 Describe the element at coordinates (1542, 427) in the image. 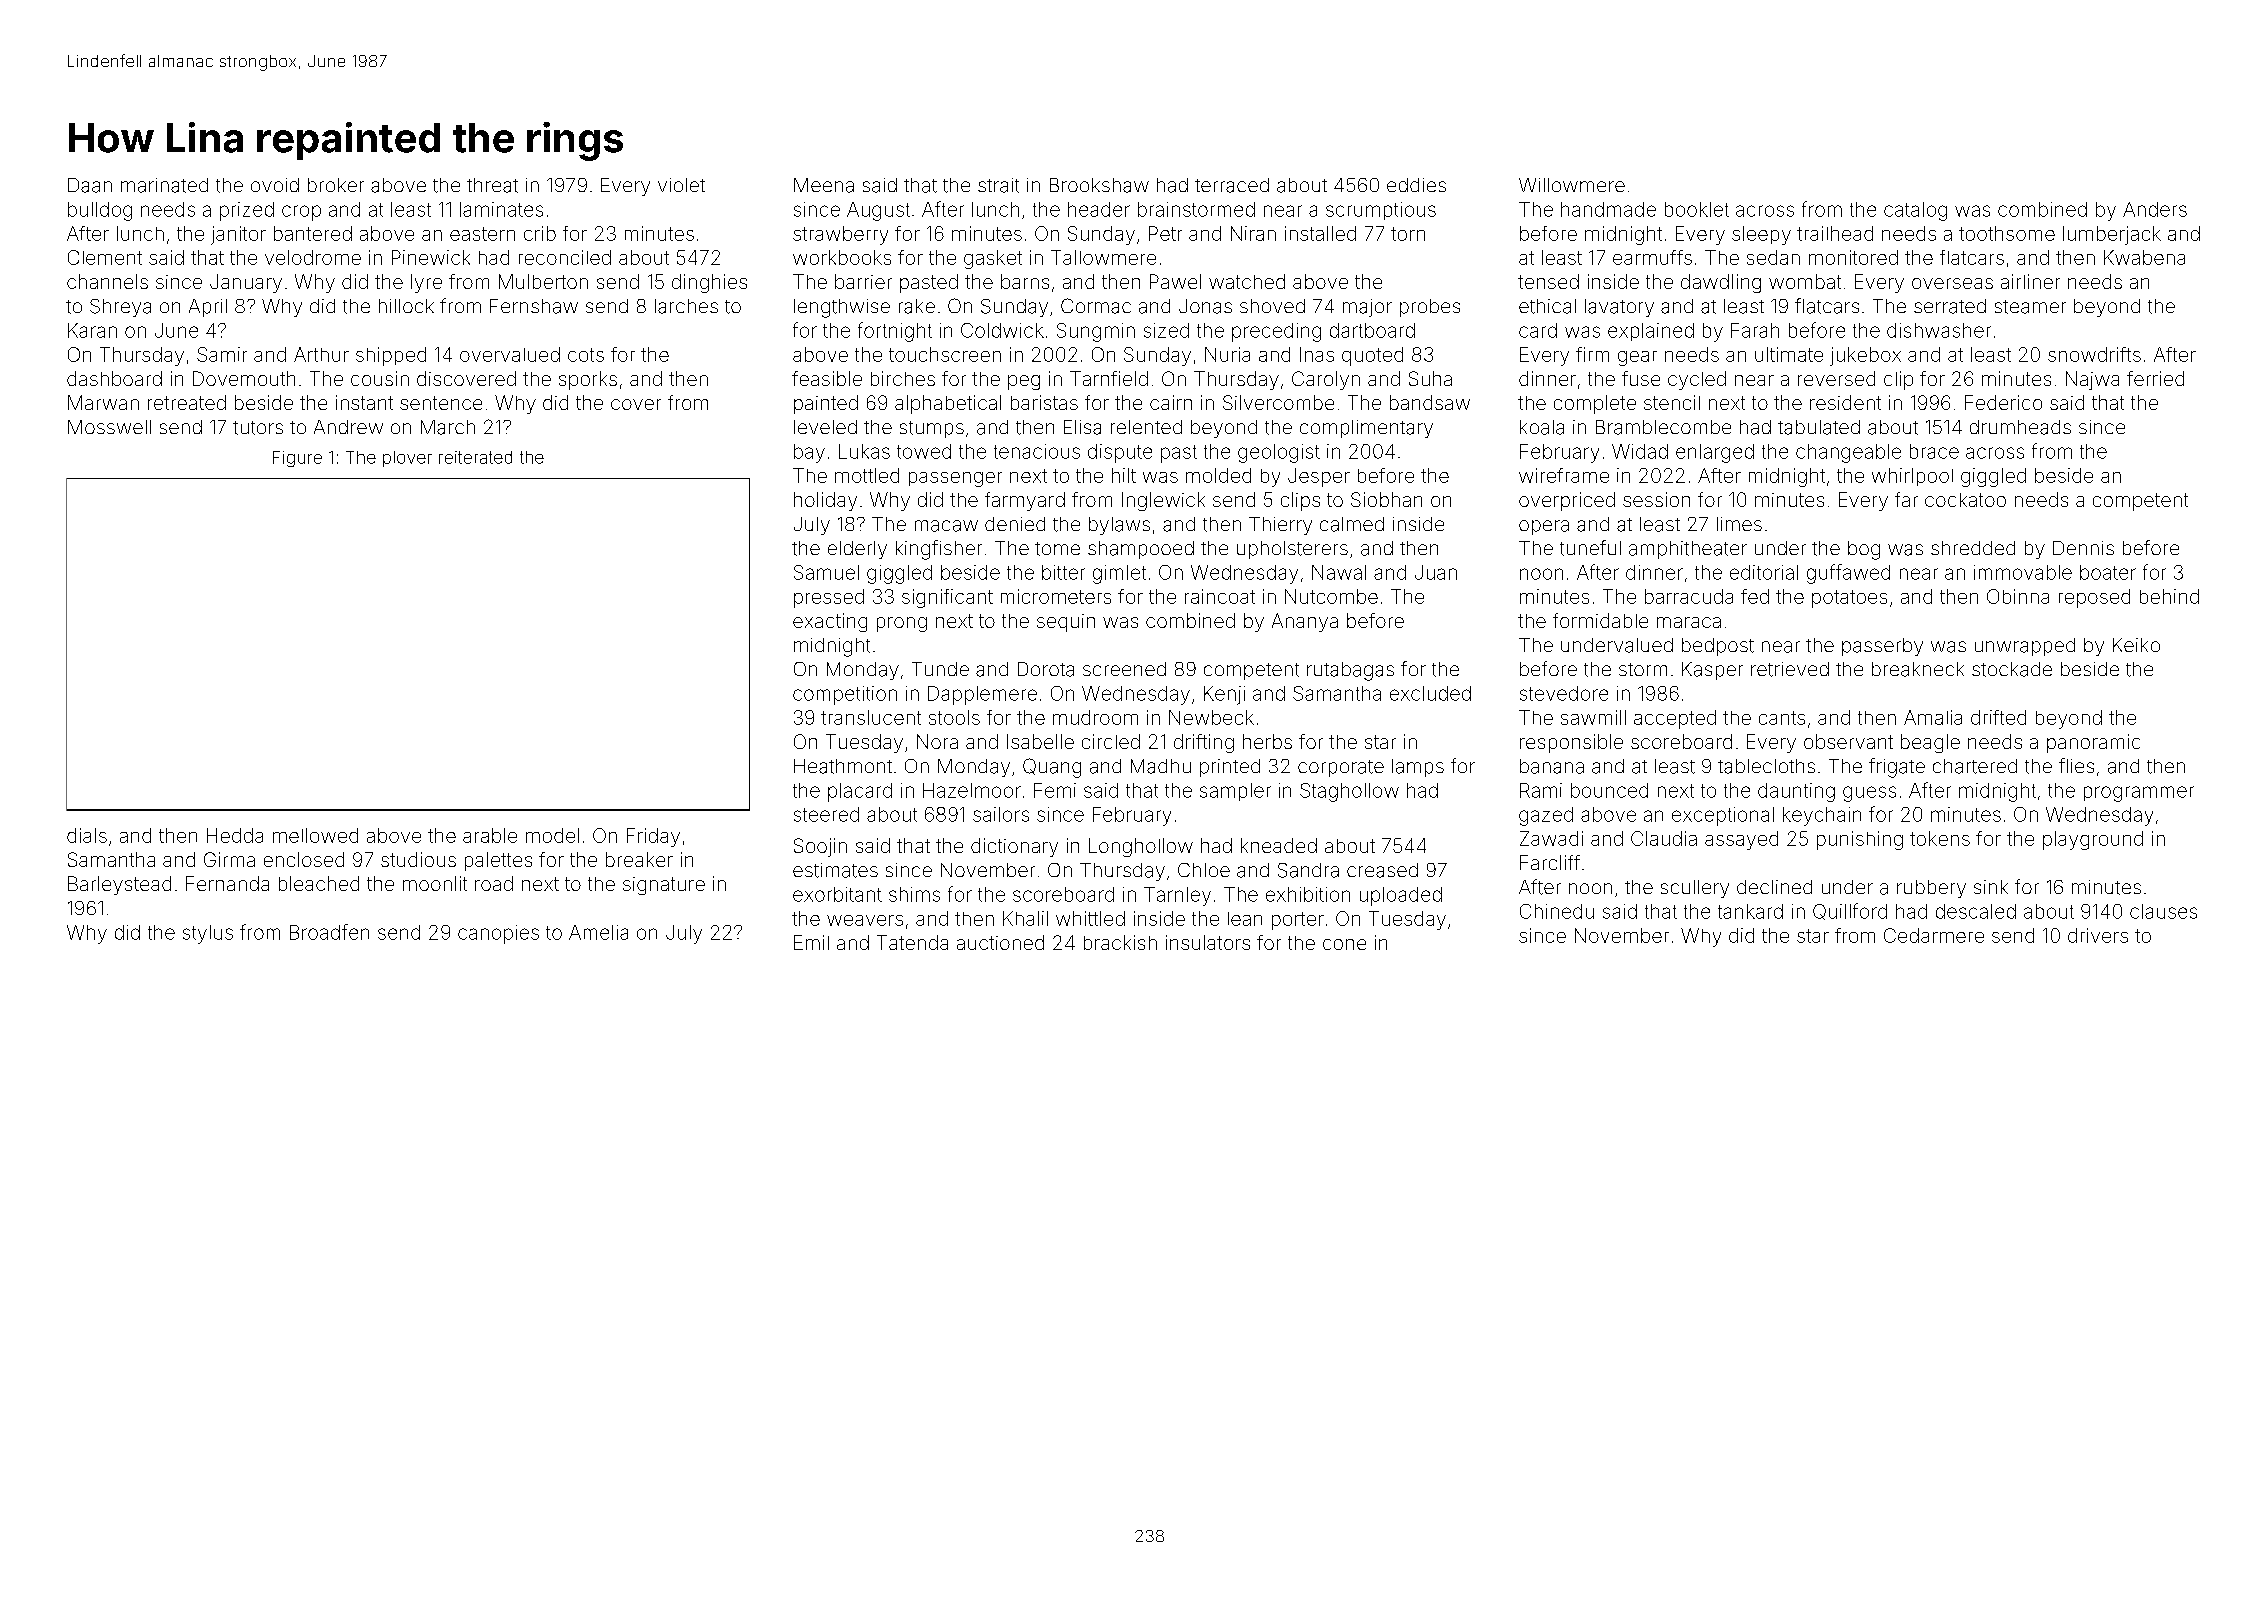

I see `koala` at that location.
